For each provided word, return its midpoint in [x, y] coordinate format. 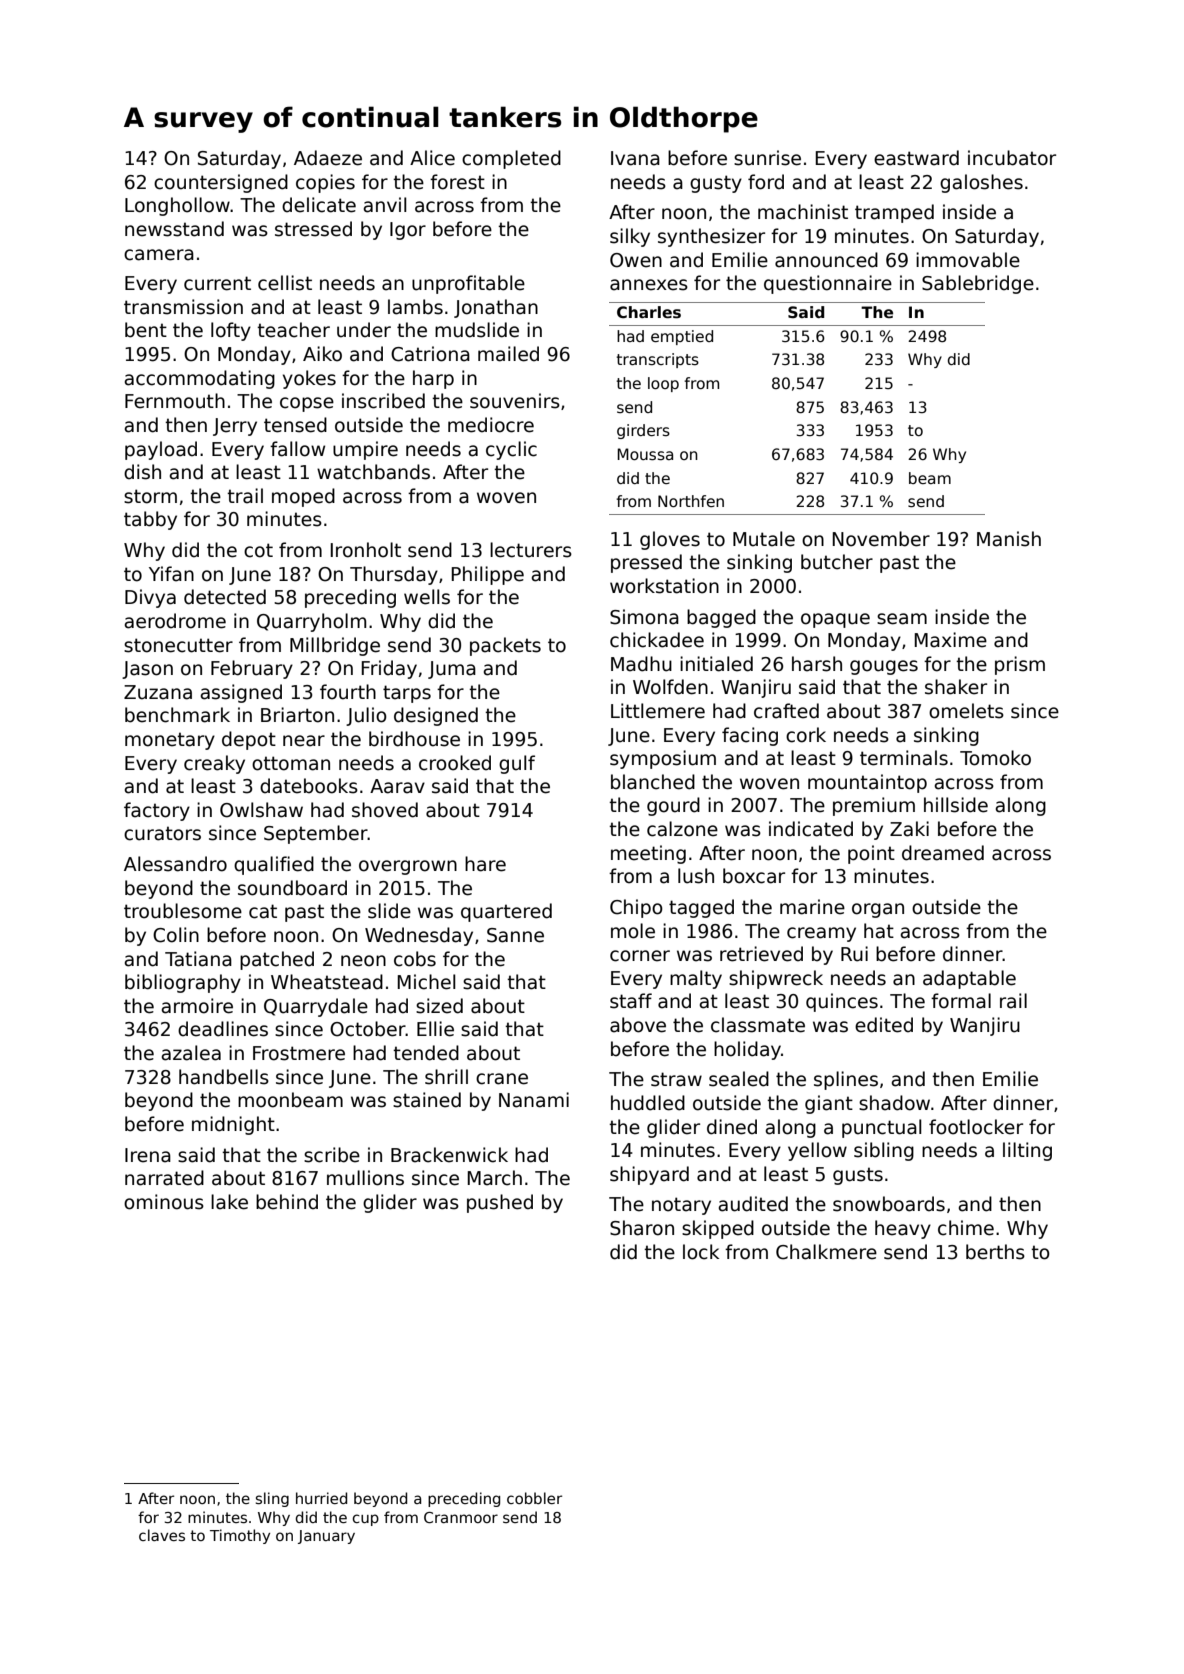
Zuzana [158, 692]
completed [511, 159]
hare [485, 864]
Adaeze [328, 158]
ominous [164, 1202]
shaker [956, 687]
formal [961, 1001]
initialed [716, 664]
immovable [968, 260]
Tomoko [995, 758]
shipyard [649, 1175]
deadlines [223, 1029]
